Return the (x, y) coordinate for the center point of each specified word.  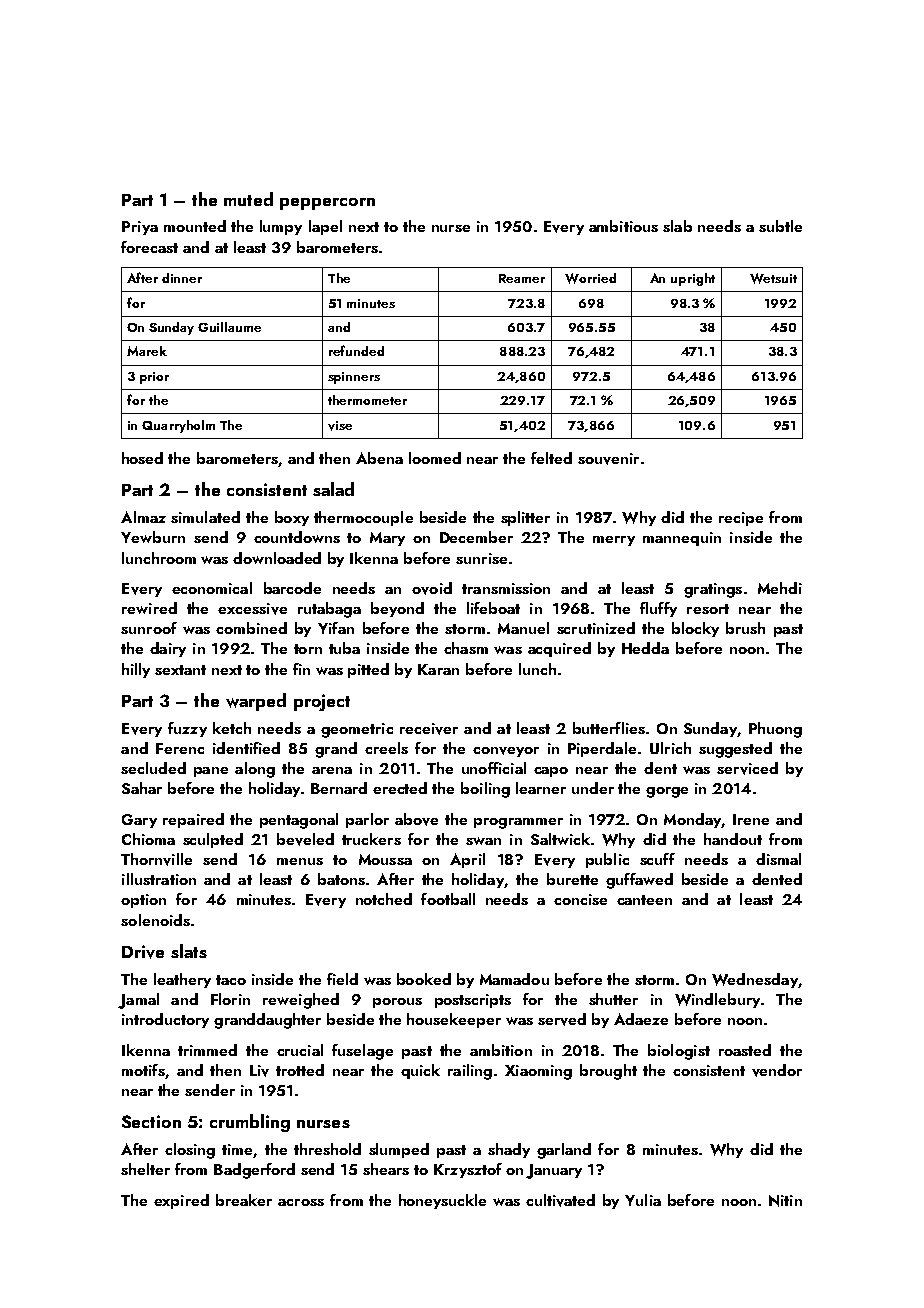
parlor (367, 820)
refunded (356, 350)
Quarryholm (178, 426)
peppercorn (327, 204)
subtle (780, 226)
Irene (751, 819)
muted (248, 199)
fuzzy (187, 729)
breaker (244, 1200)
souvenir (608, 459)
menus (300, 861)
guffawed (639, 881)
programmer (518, 823)
